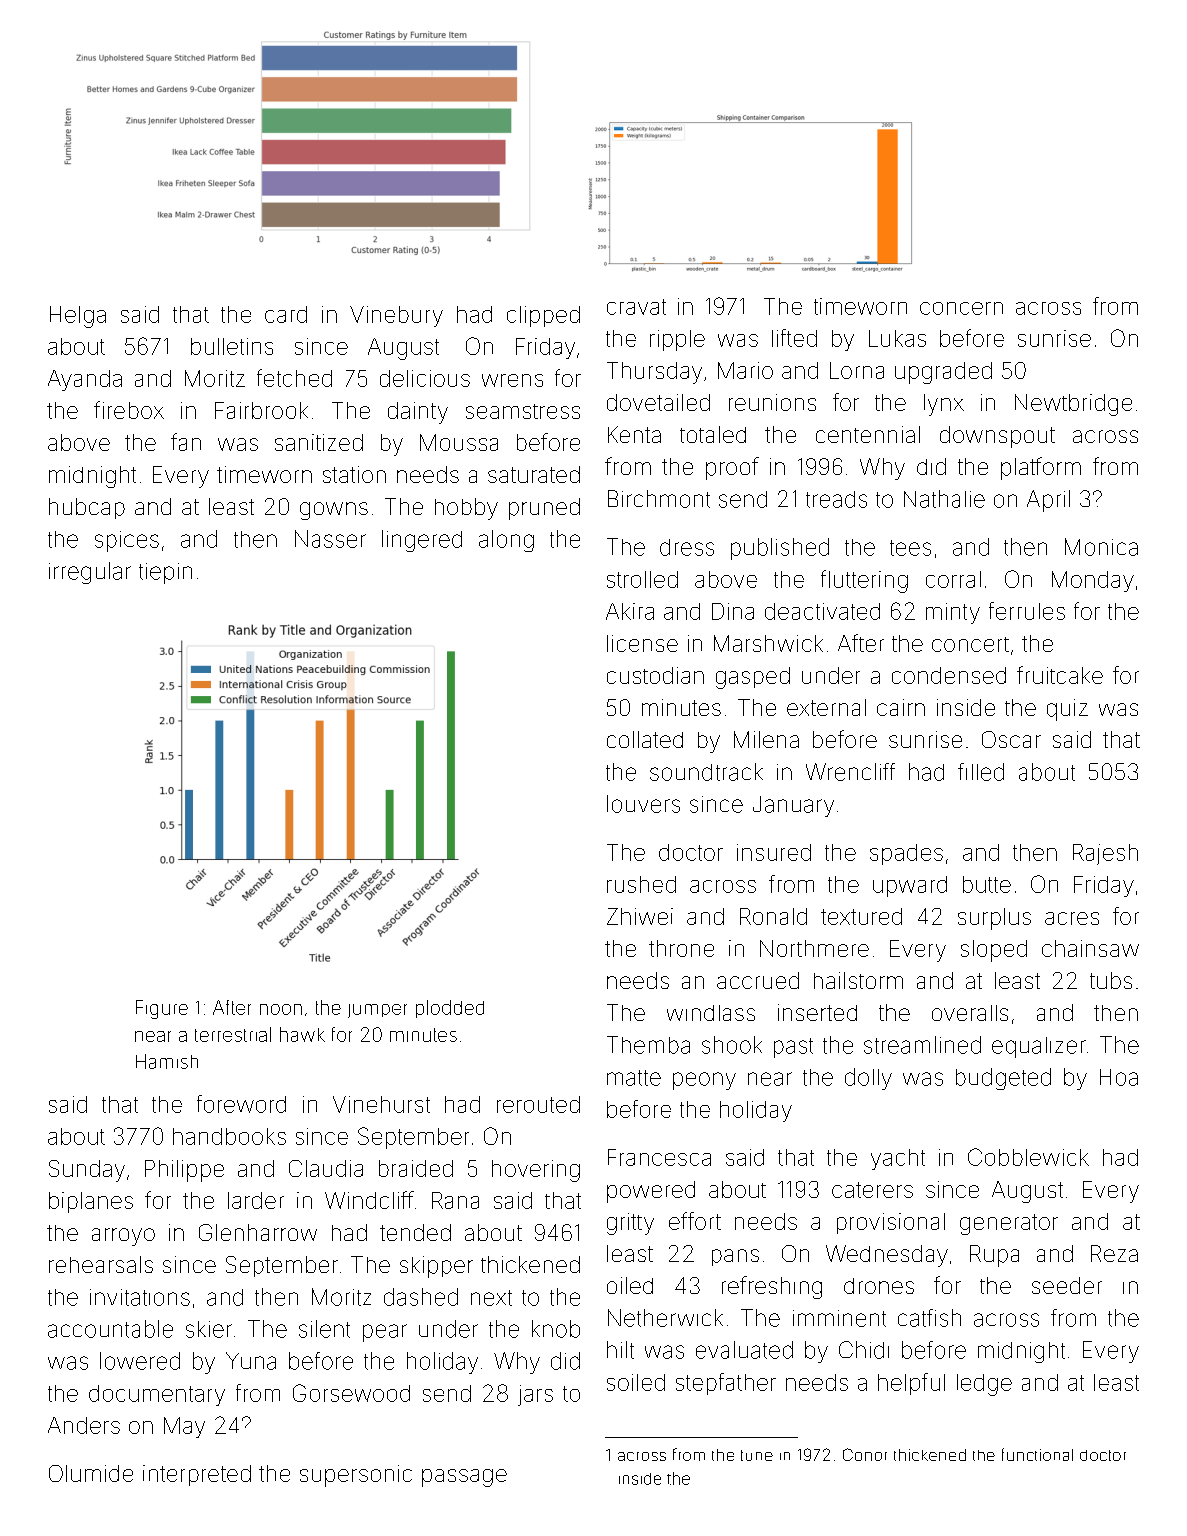 The height and width of the screenshot is (1536, 1187). Describe the element at coordinates (232, 346) in the screenshot. I see `bulletins` at that location.
